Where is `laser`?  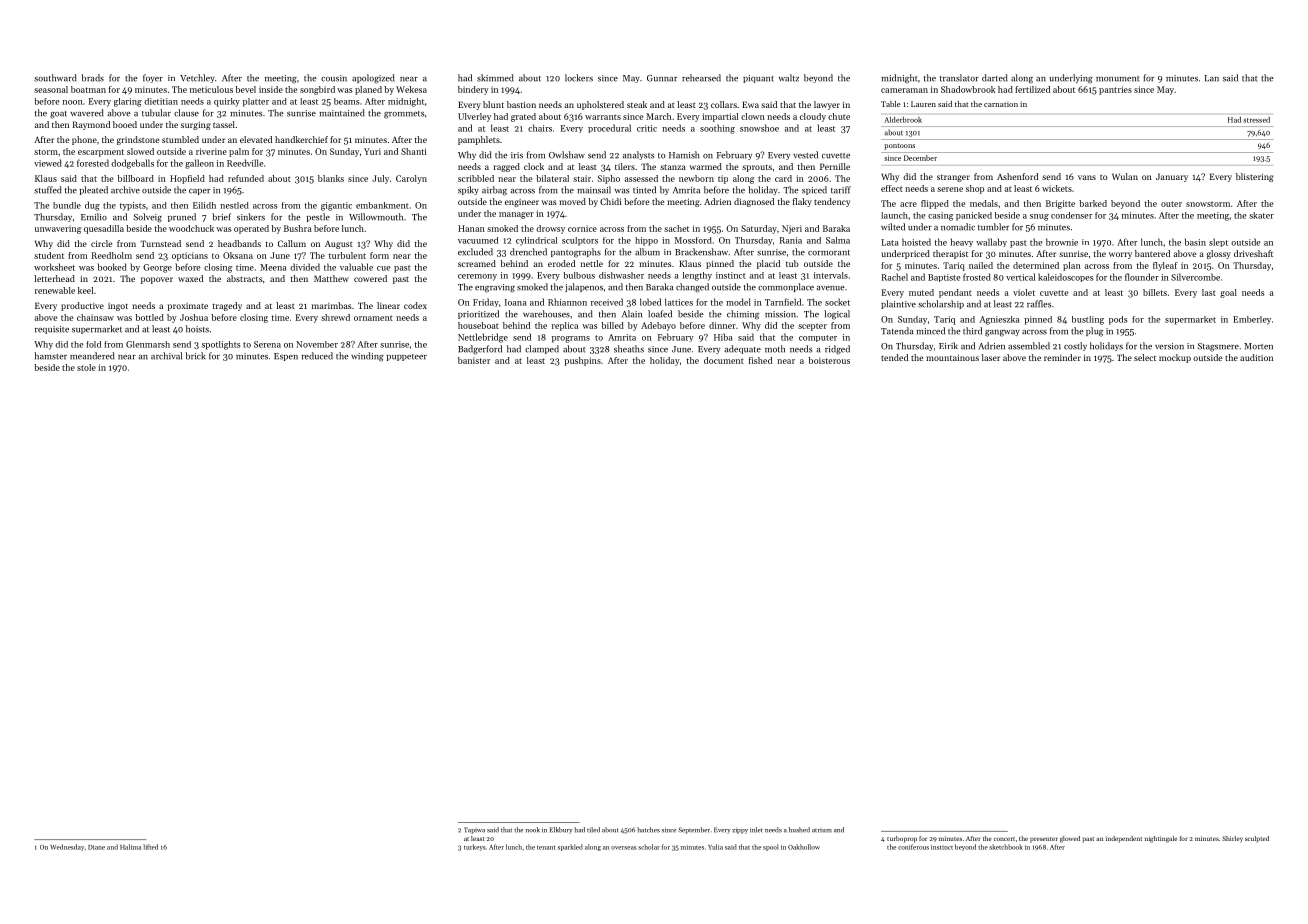 laser is located at coordinates (991, 357).
